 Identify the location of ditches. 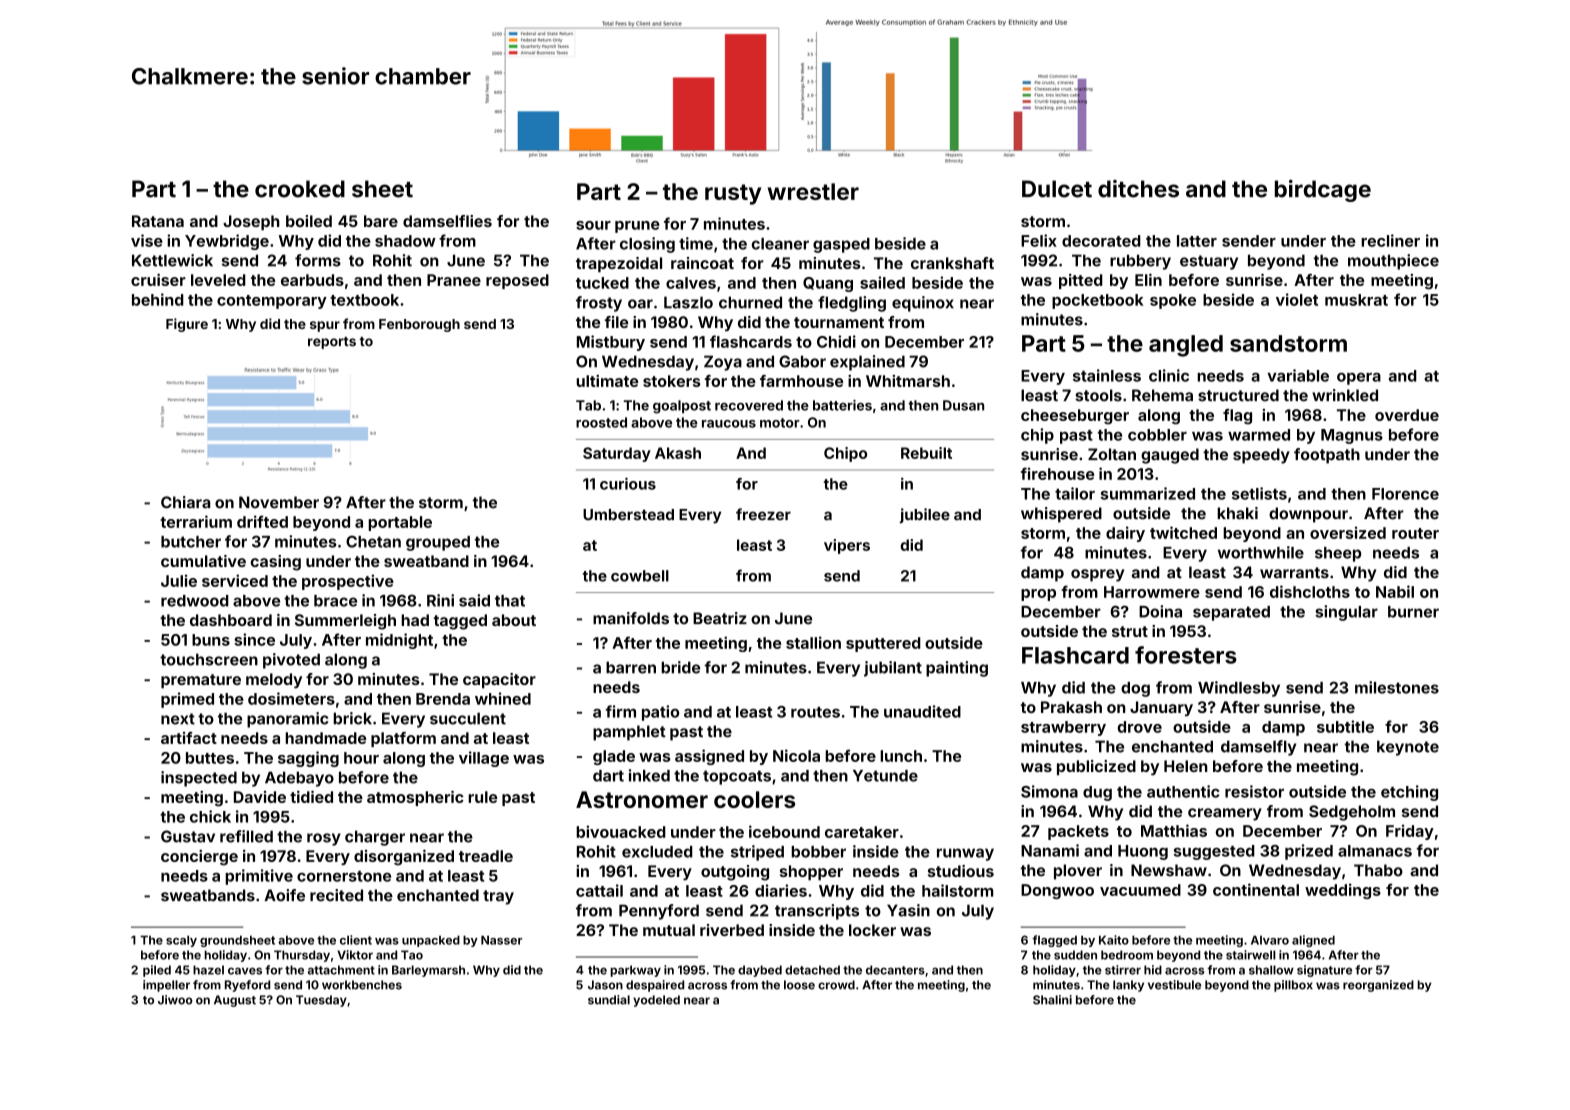
(1138, 189).
